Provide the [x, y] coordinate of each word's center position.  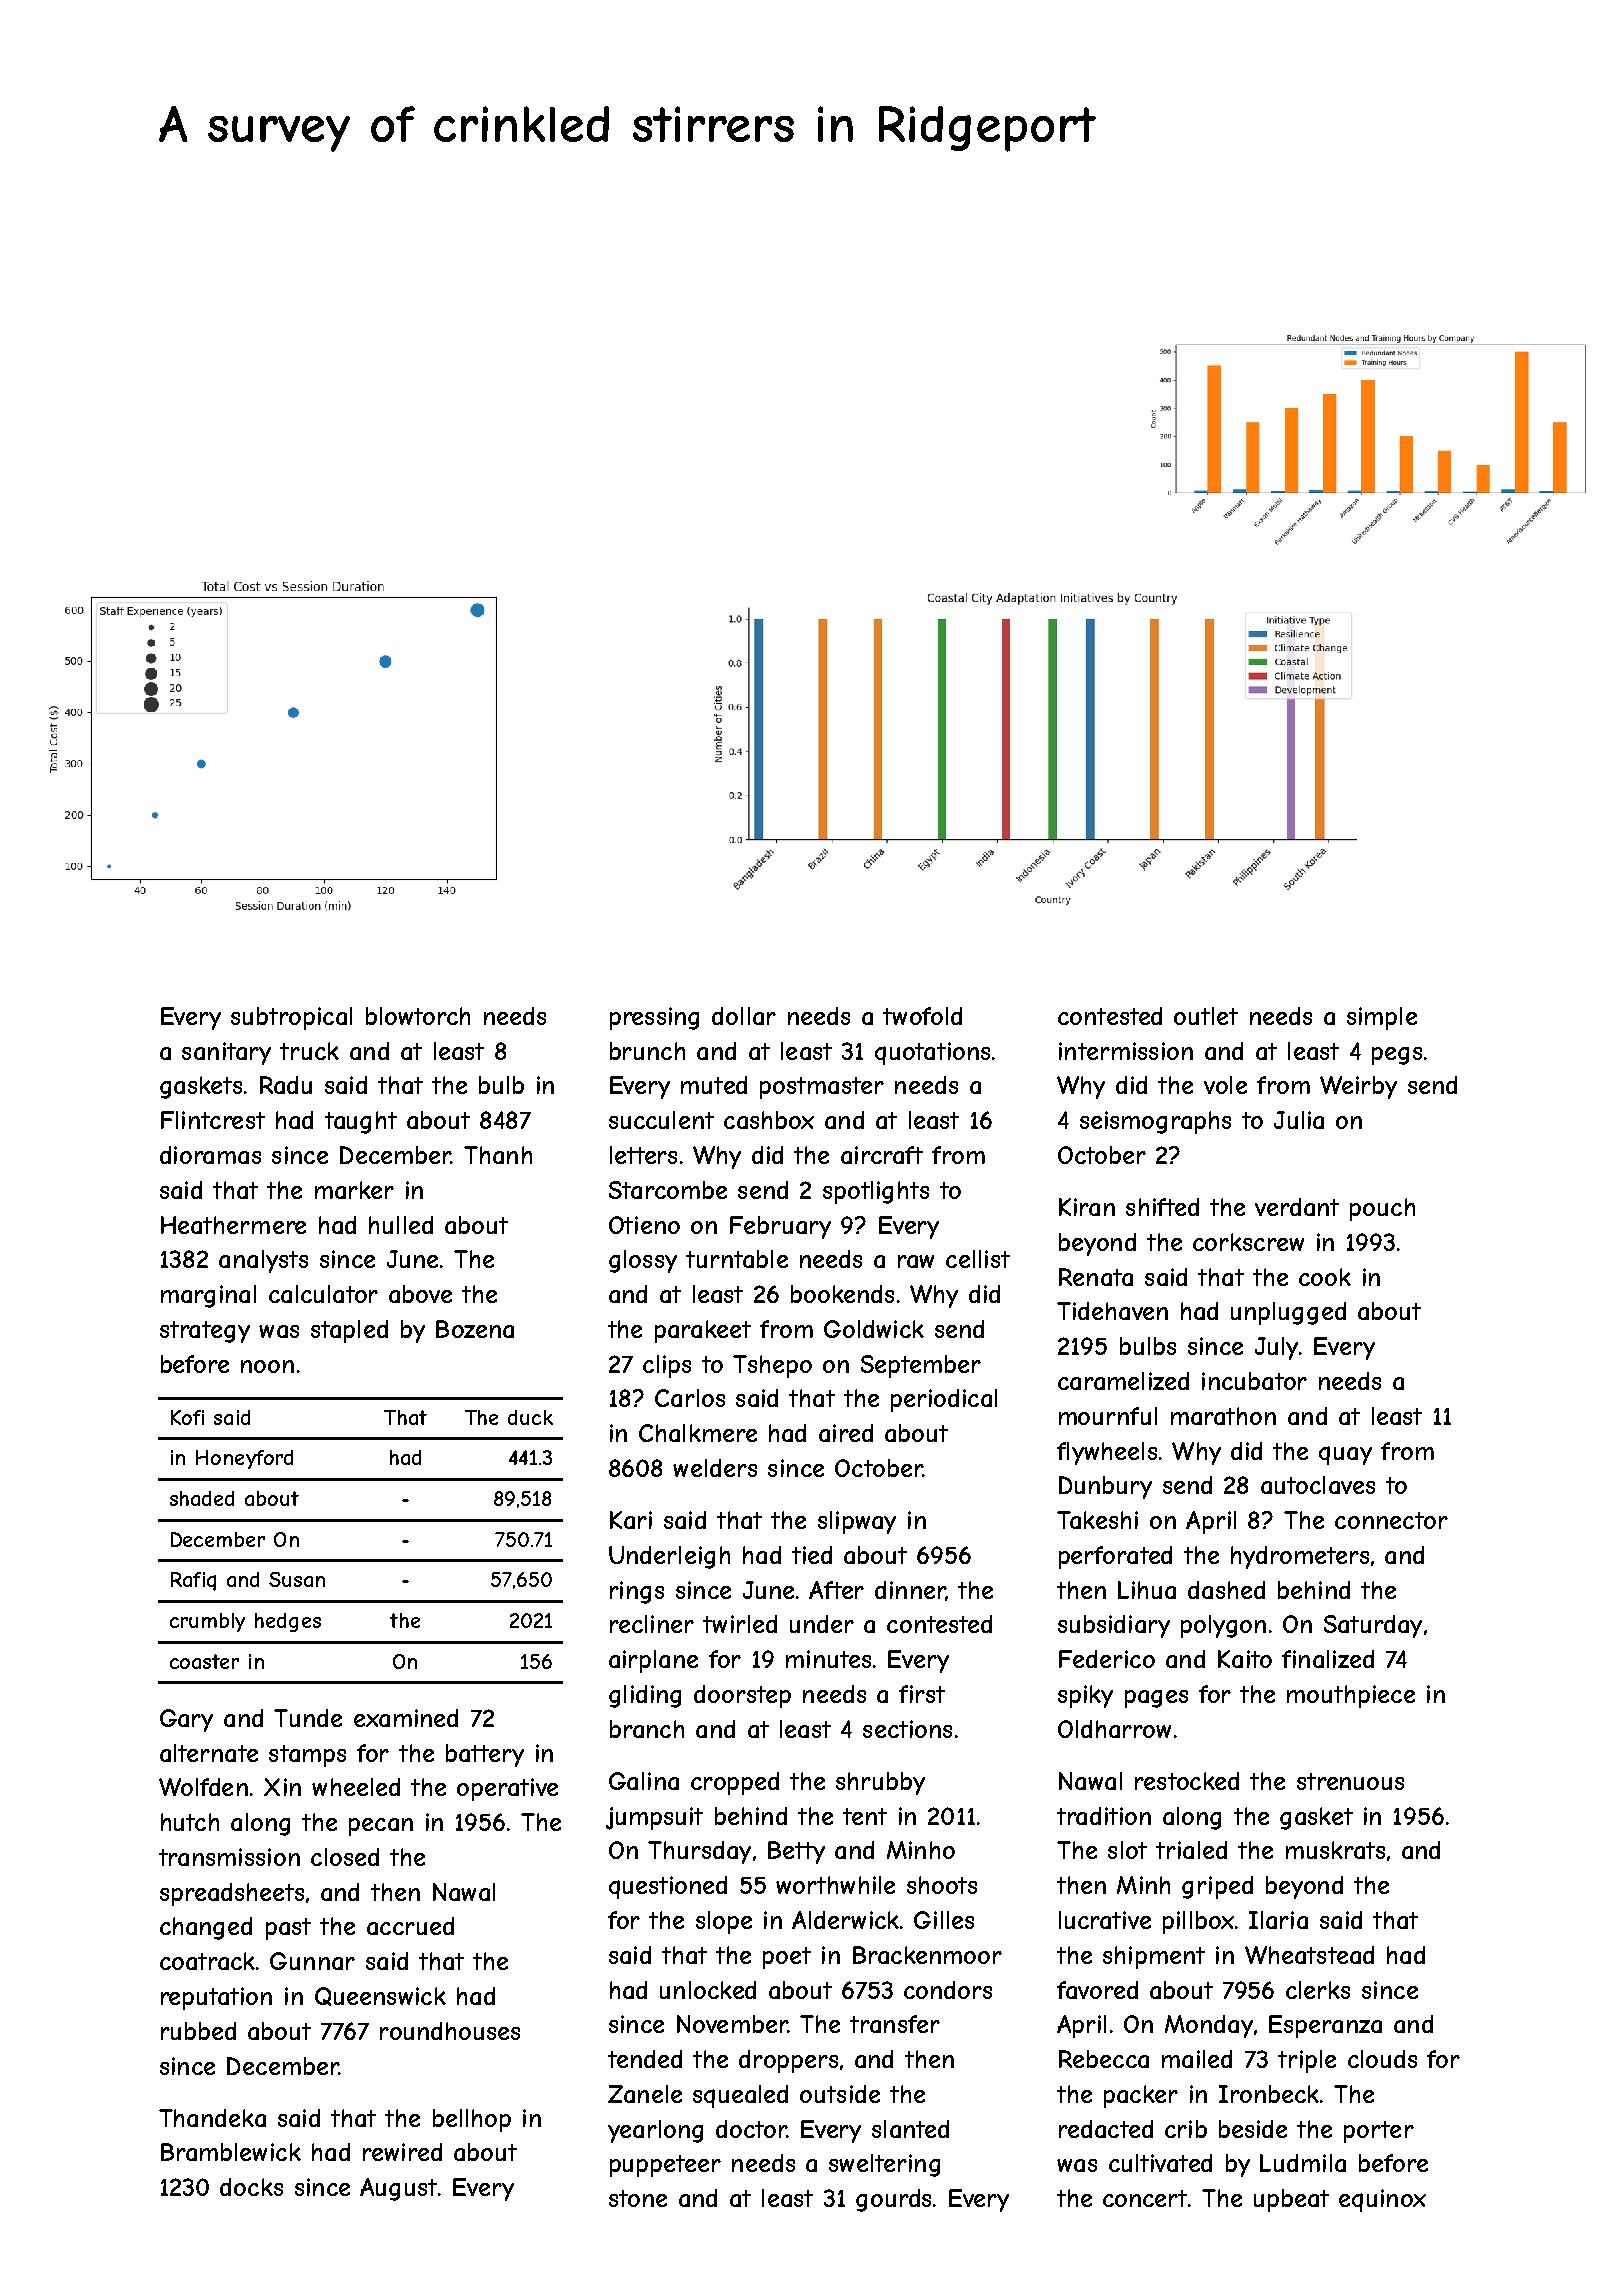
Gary [186, 1720]
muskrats [1335, 1850]
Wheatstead [1309, 1955]
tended [645, 2059]
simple [1382, 1018]
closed [345, 1857]
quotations [932, 1053]
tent [865, 1816]
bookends [842, 1294]
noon [267, 1366]
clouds [1382, 2059]
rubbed [198, 2031]
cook [1325, 1277]
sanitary [226, 1053]
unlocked [708, 1990]
